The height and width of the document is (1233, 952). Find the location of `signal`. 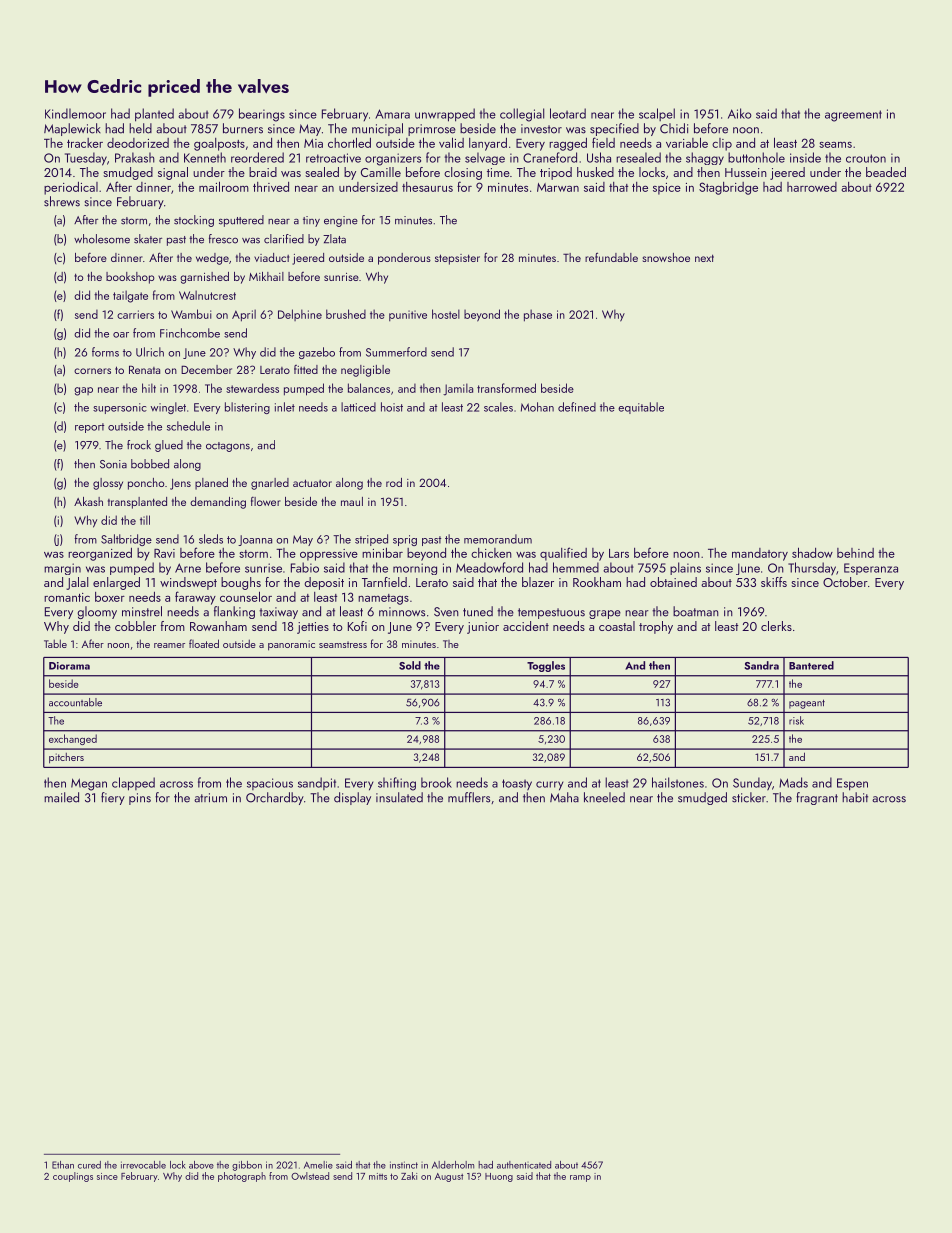

signal is located at coordinates (173, 173).
